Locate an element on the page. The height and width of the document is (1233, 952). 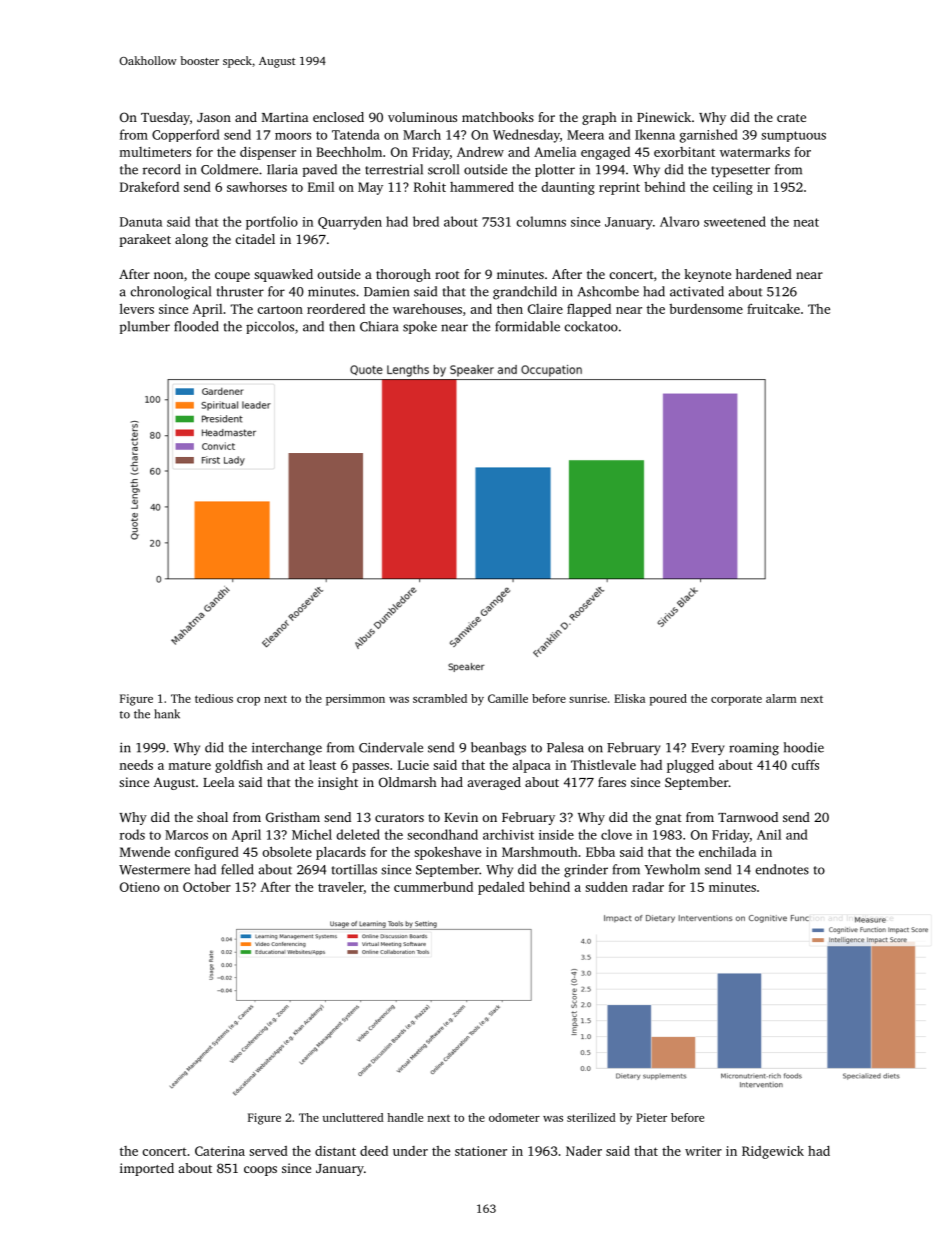
under is located at coordinates (410, 1151).
